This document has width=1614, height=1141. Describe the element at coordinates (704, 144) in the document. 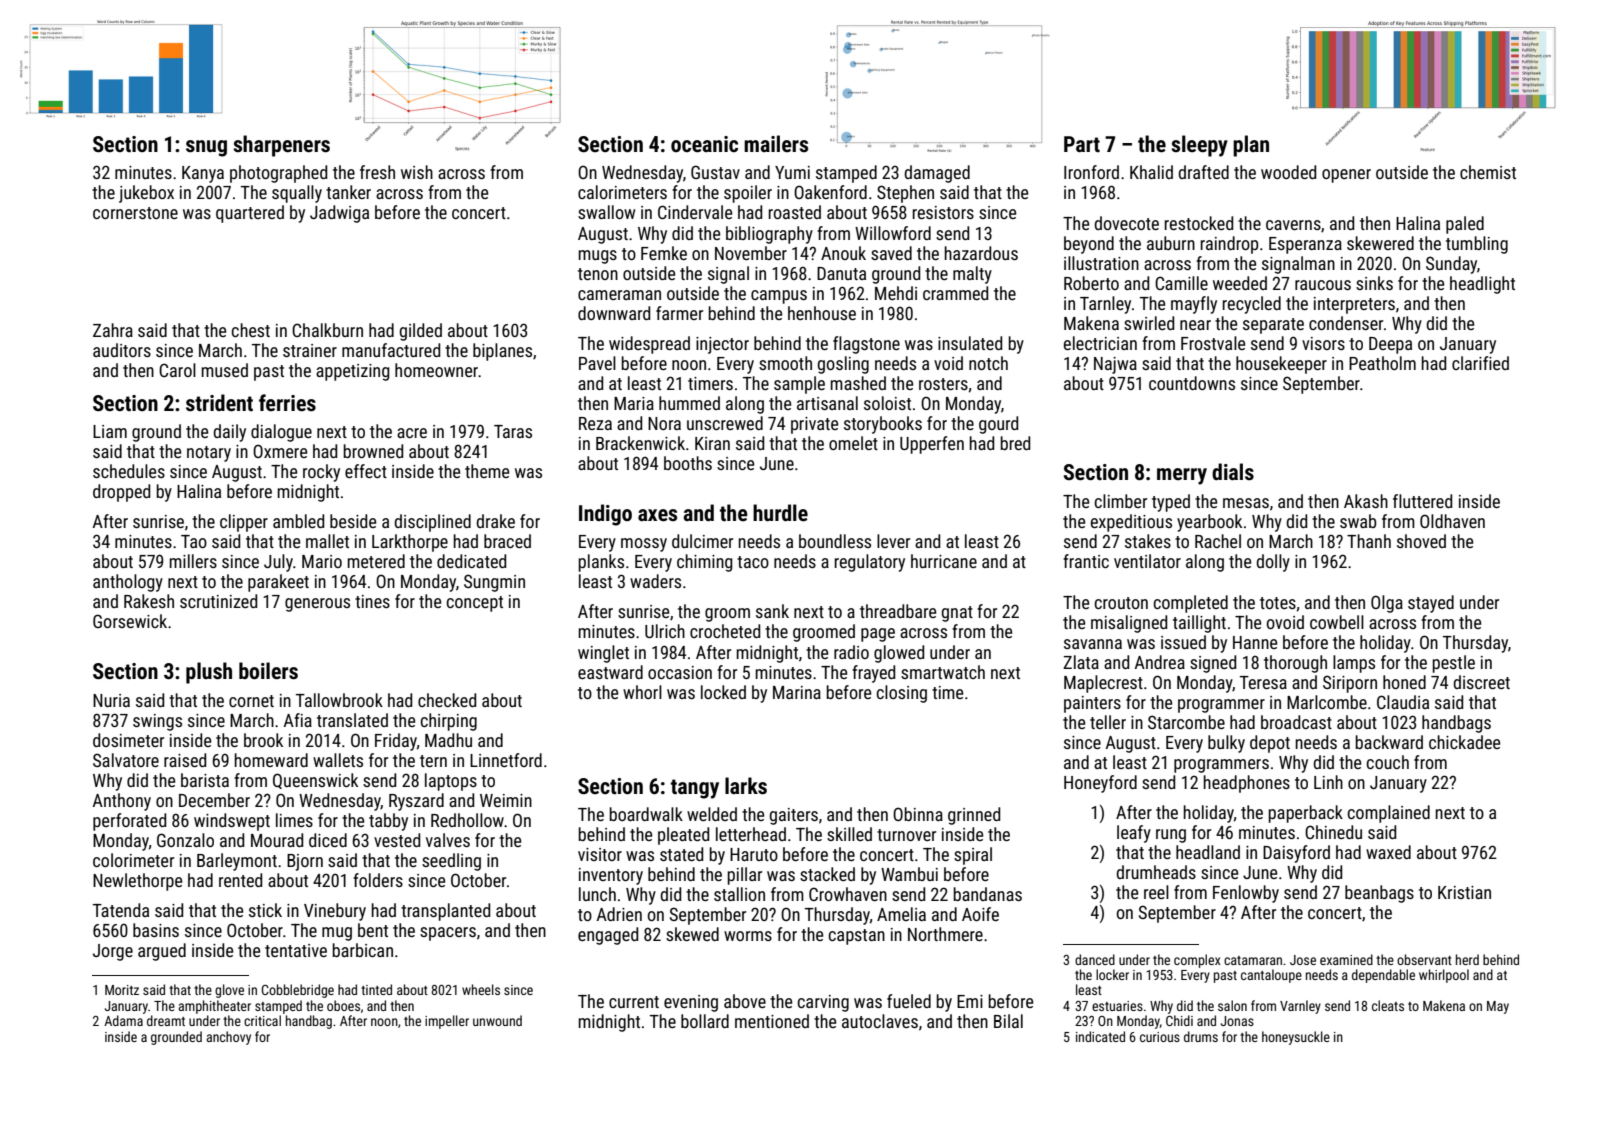

I see `oceanic` at that location.
